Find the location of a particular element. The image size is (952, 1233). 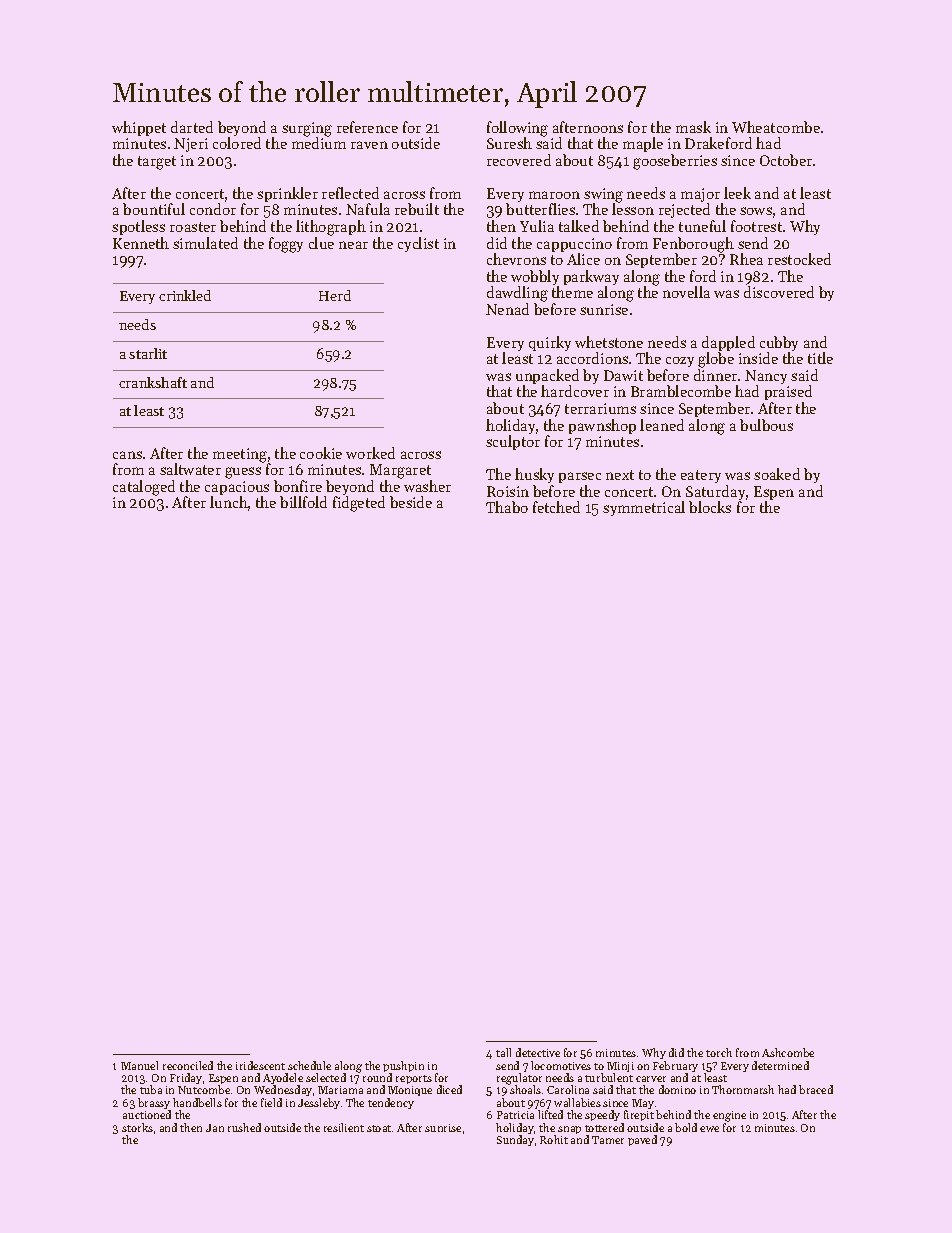

lunch is located at coordinates (229, 502).
